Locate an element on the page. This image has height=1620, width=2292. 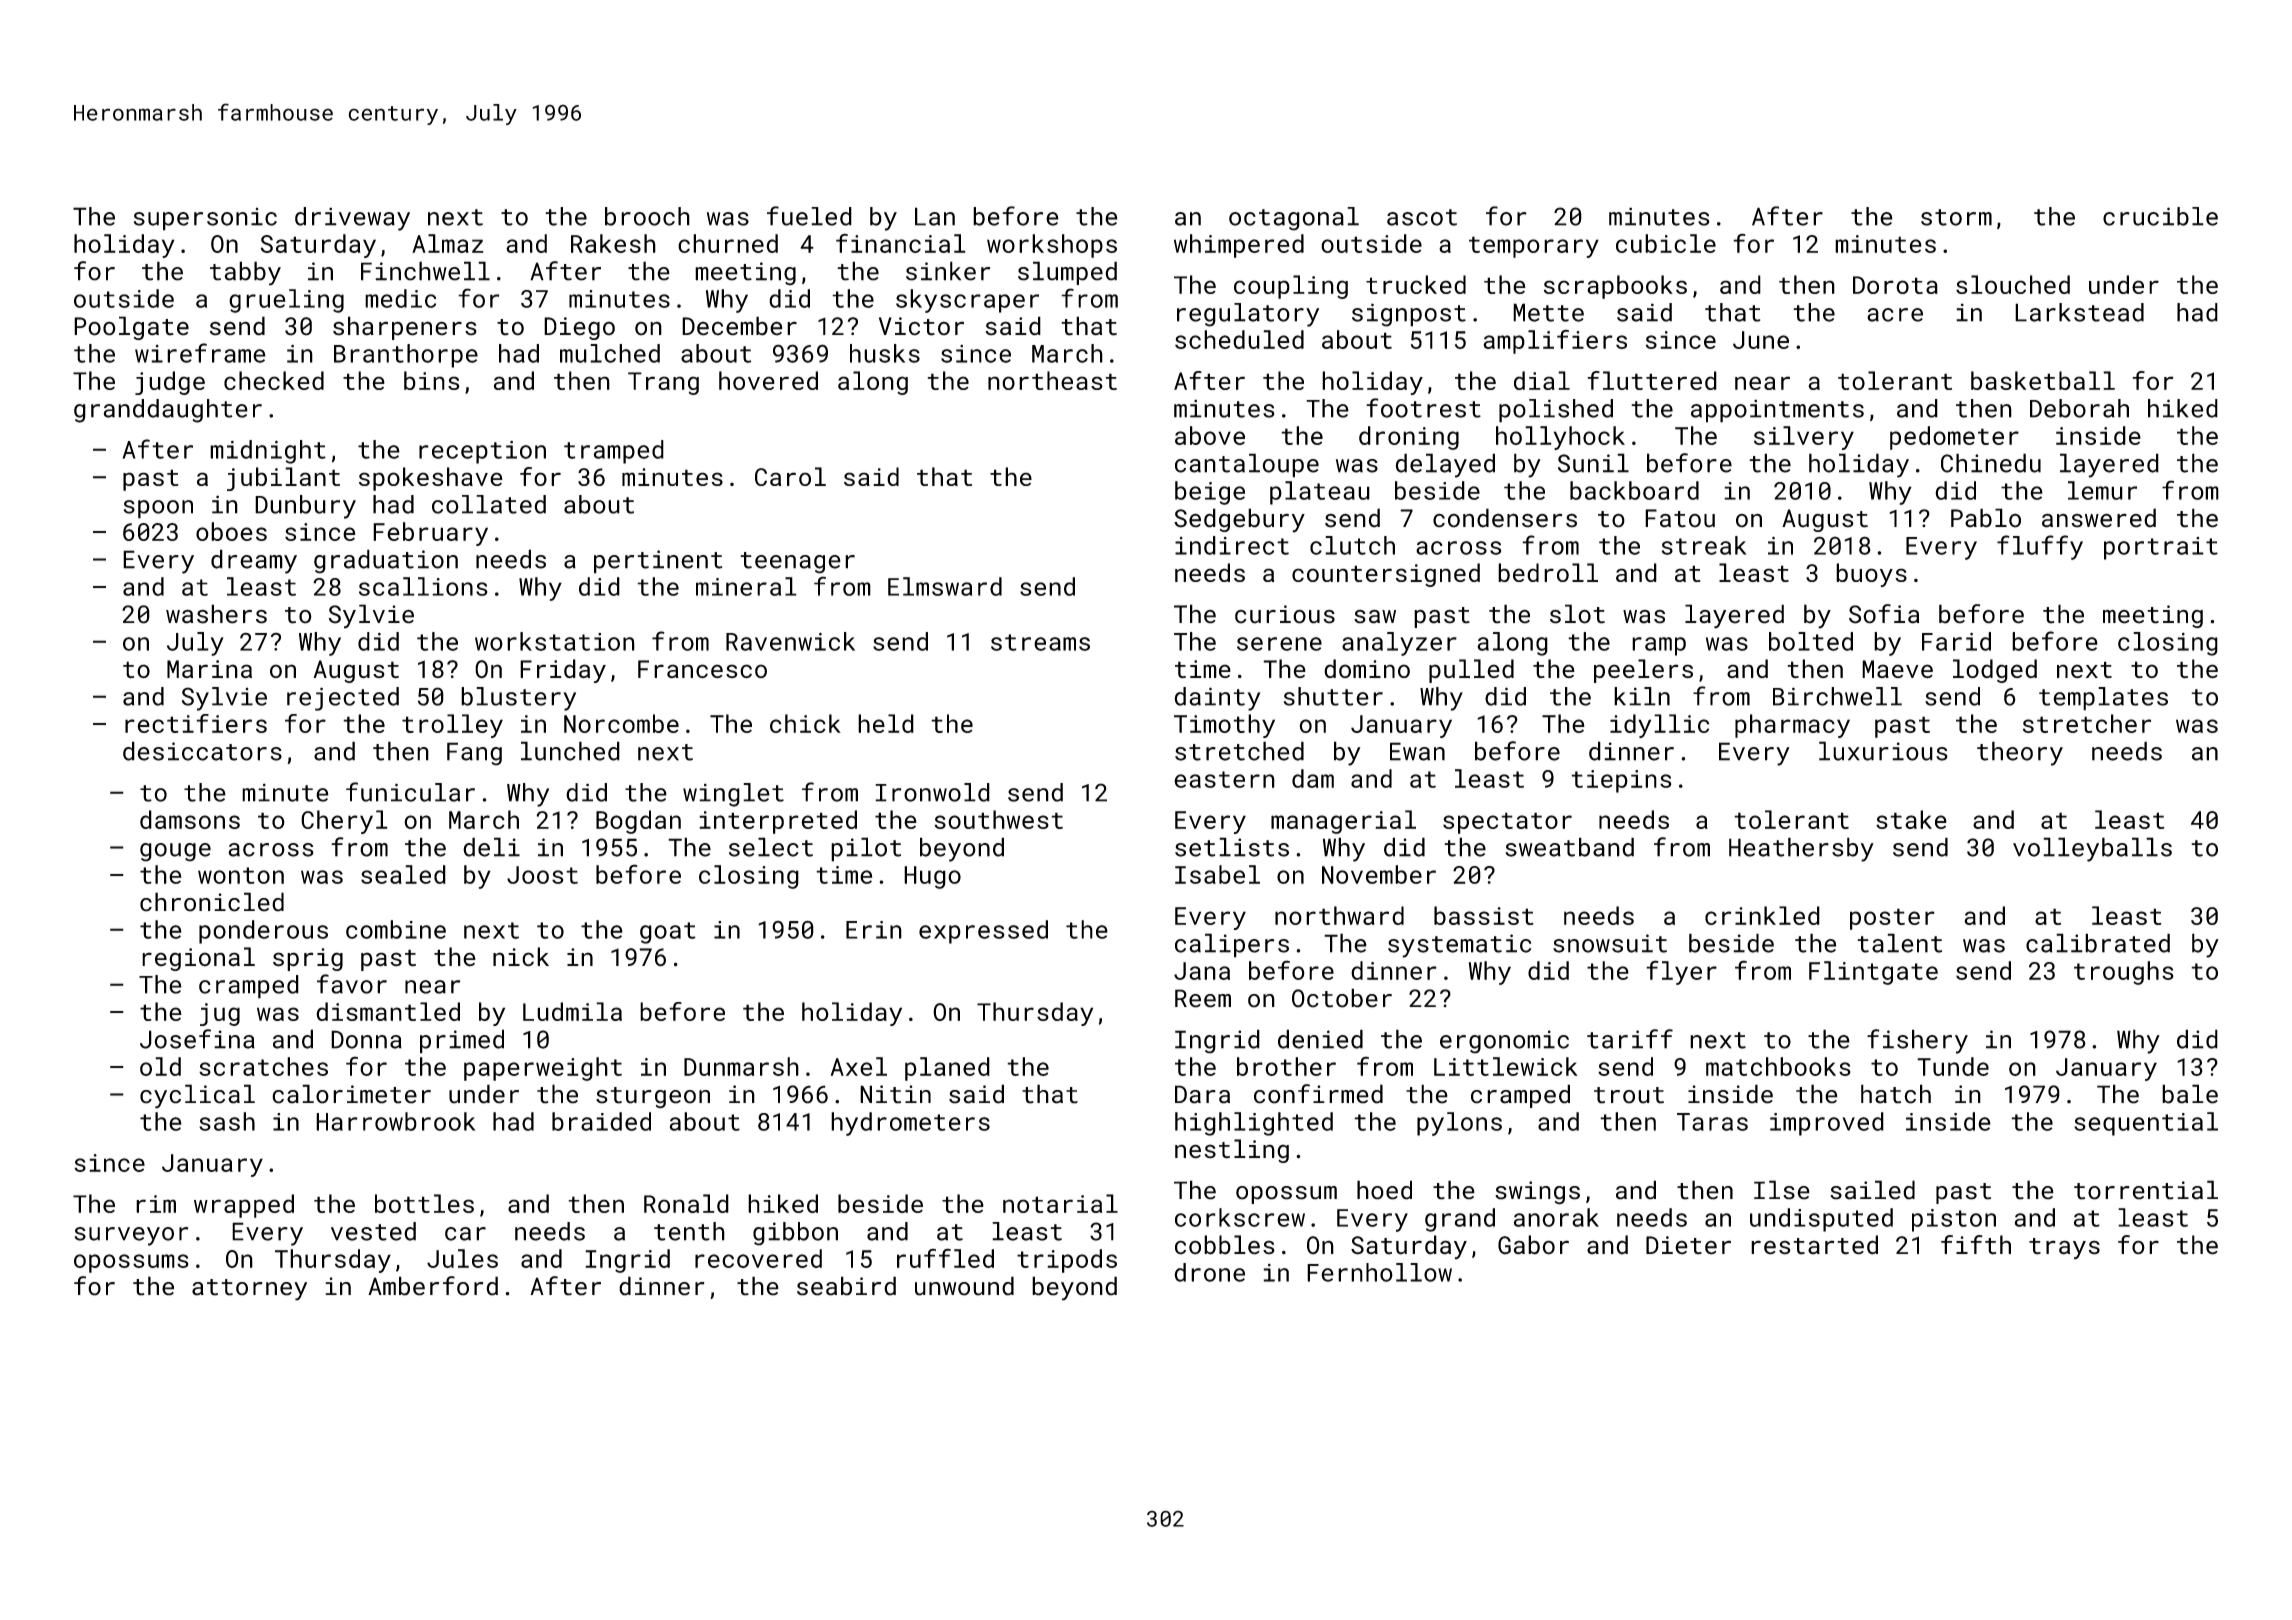
regional is located at coordinates (198, 959).
